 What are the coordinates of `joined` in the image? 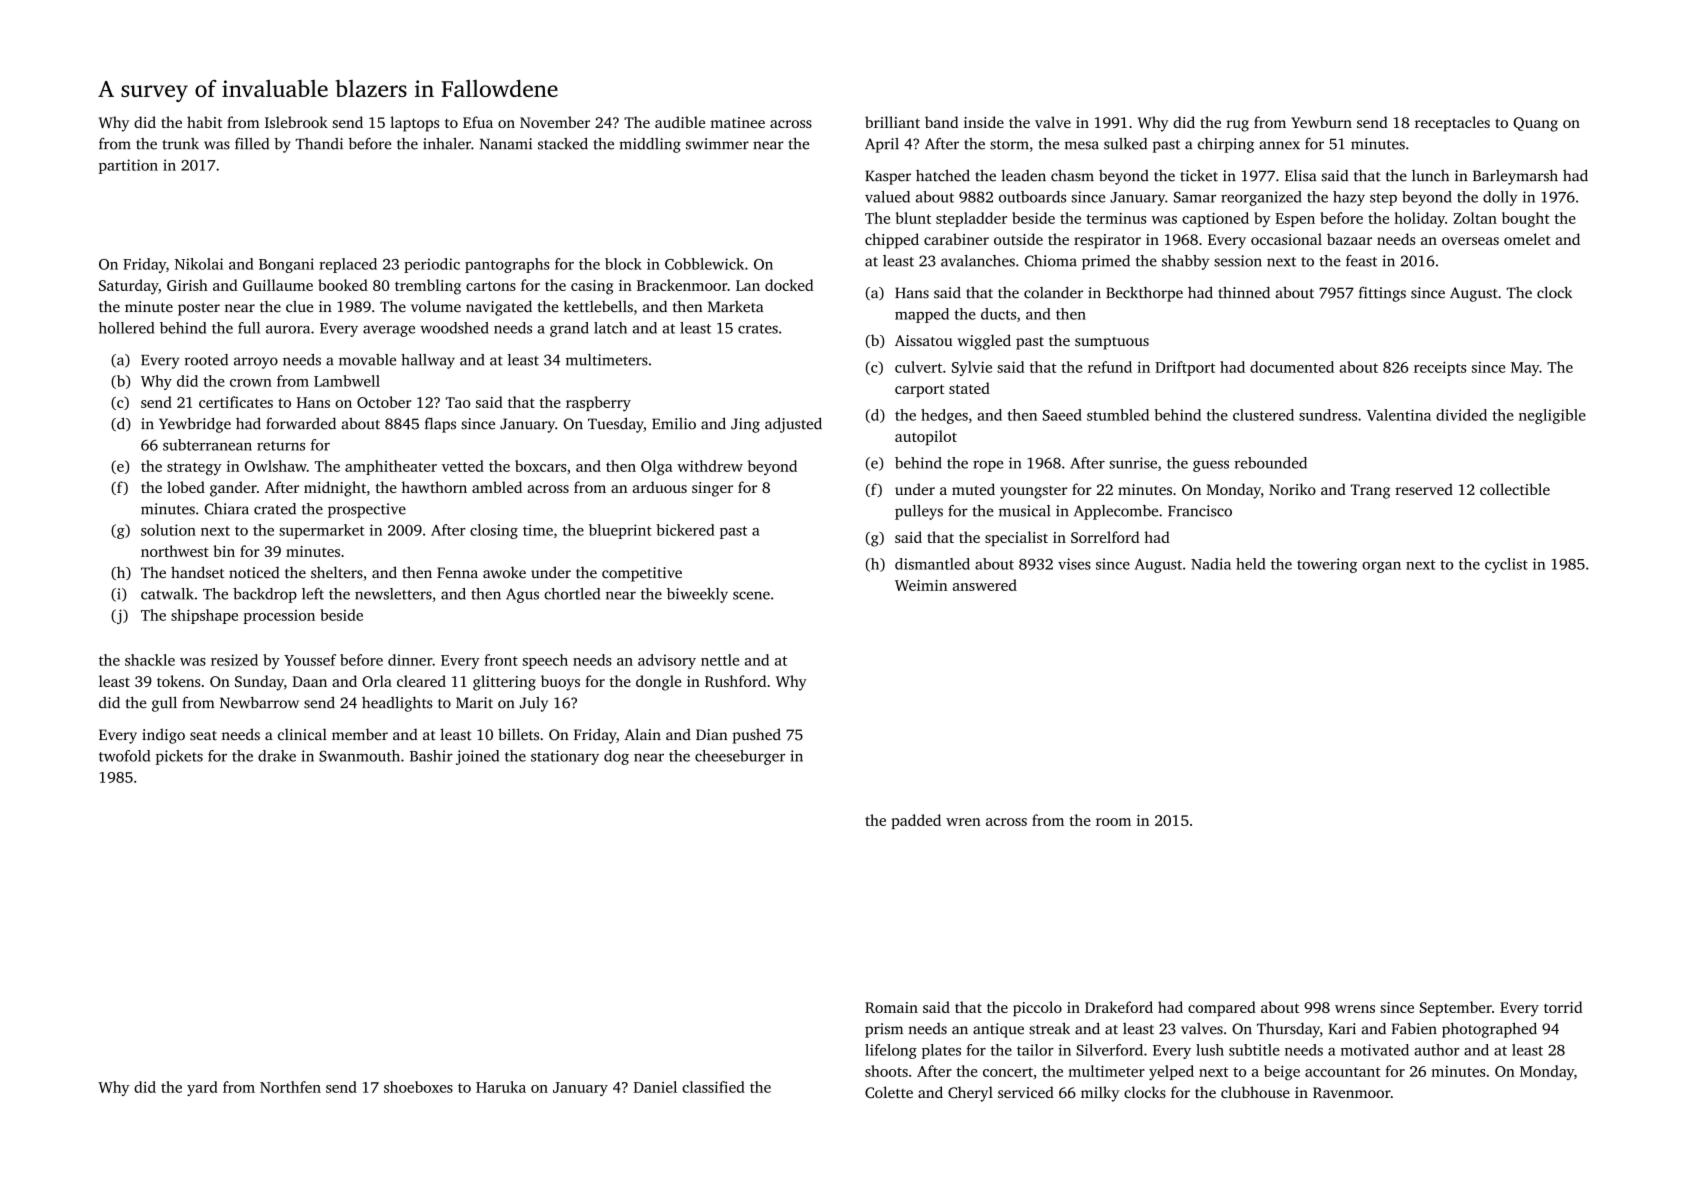 It's located at (477, 757).
